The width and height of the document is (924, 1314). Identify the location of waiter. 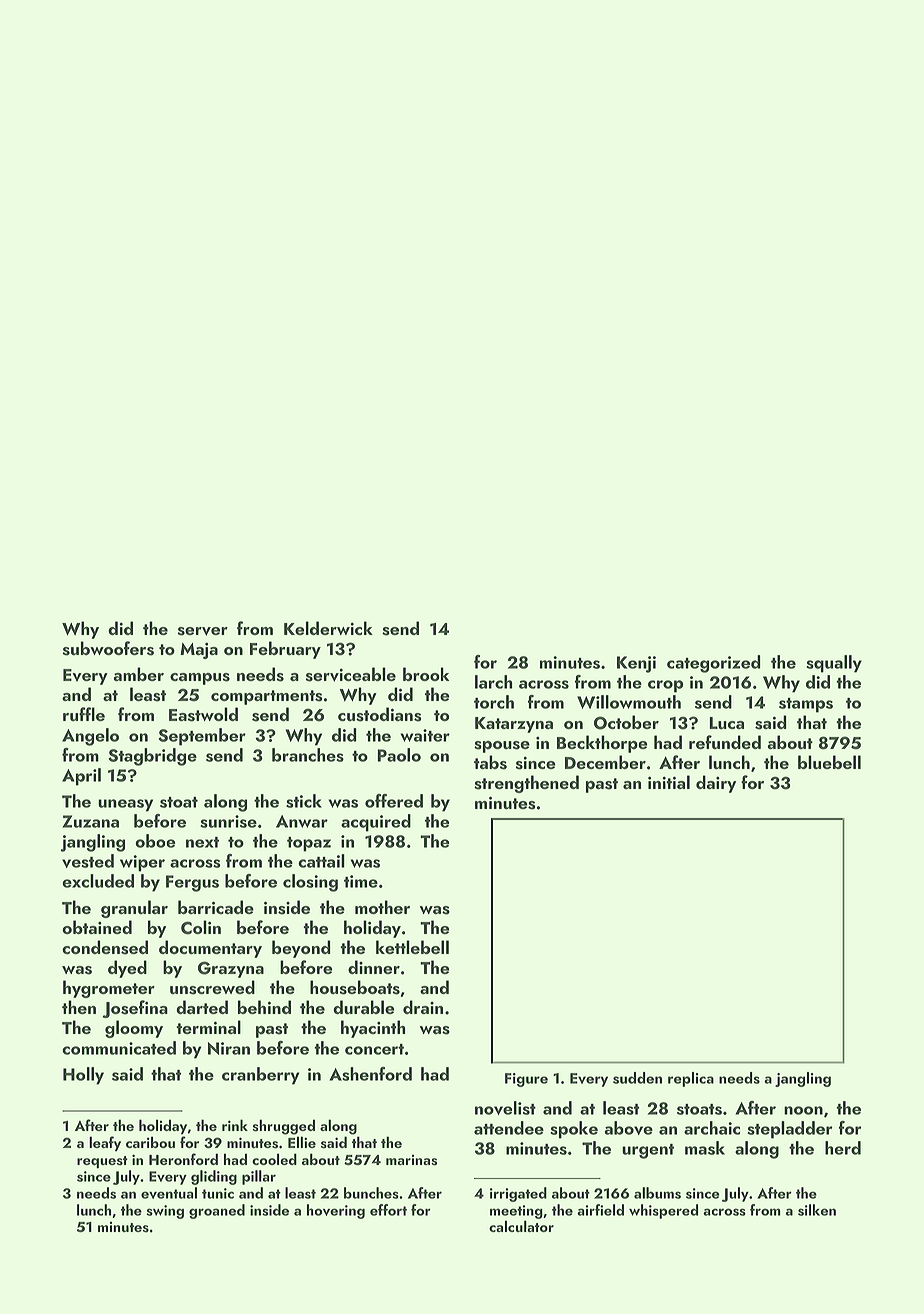
(425, 735).
